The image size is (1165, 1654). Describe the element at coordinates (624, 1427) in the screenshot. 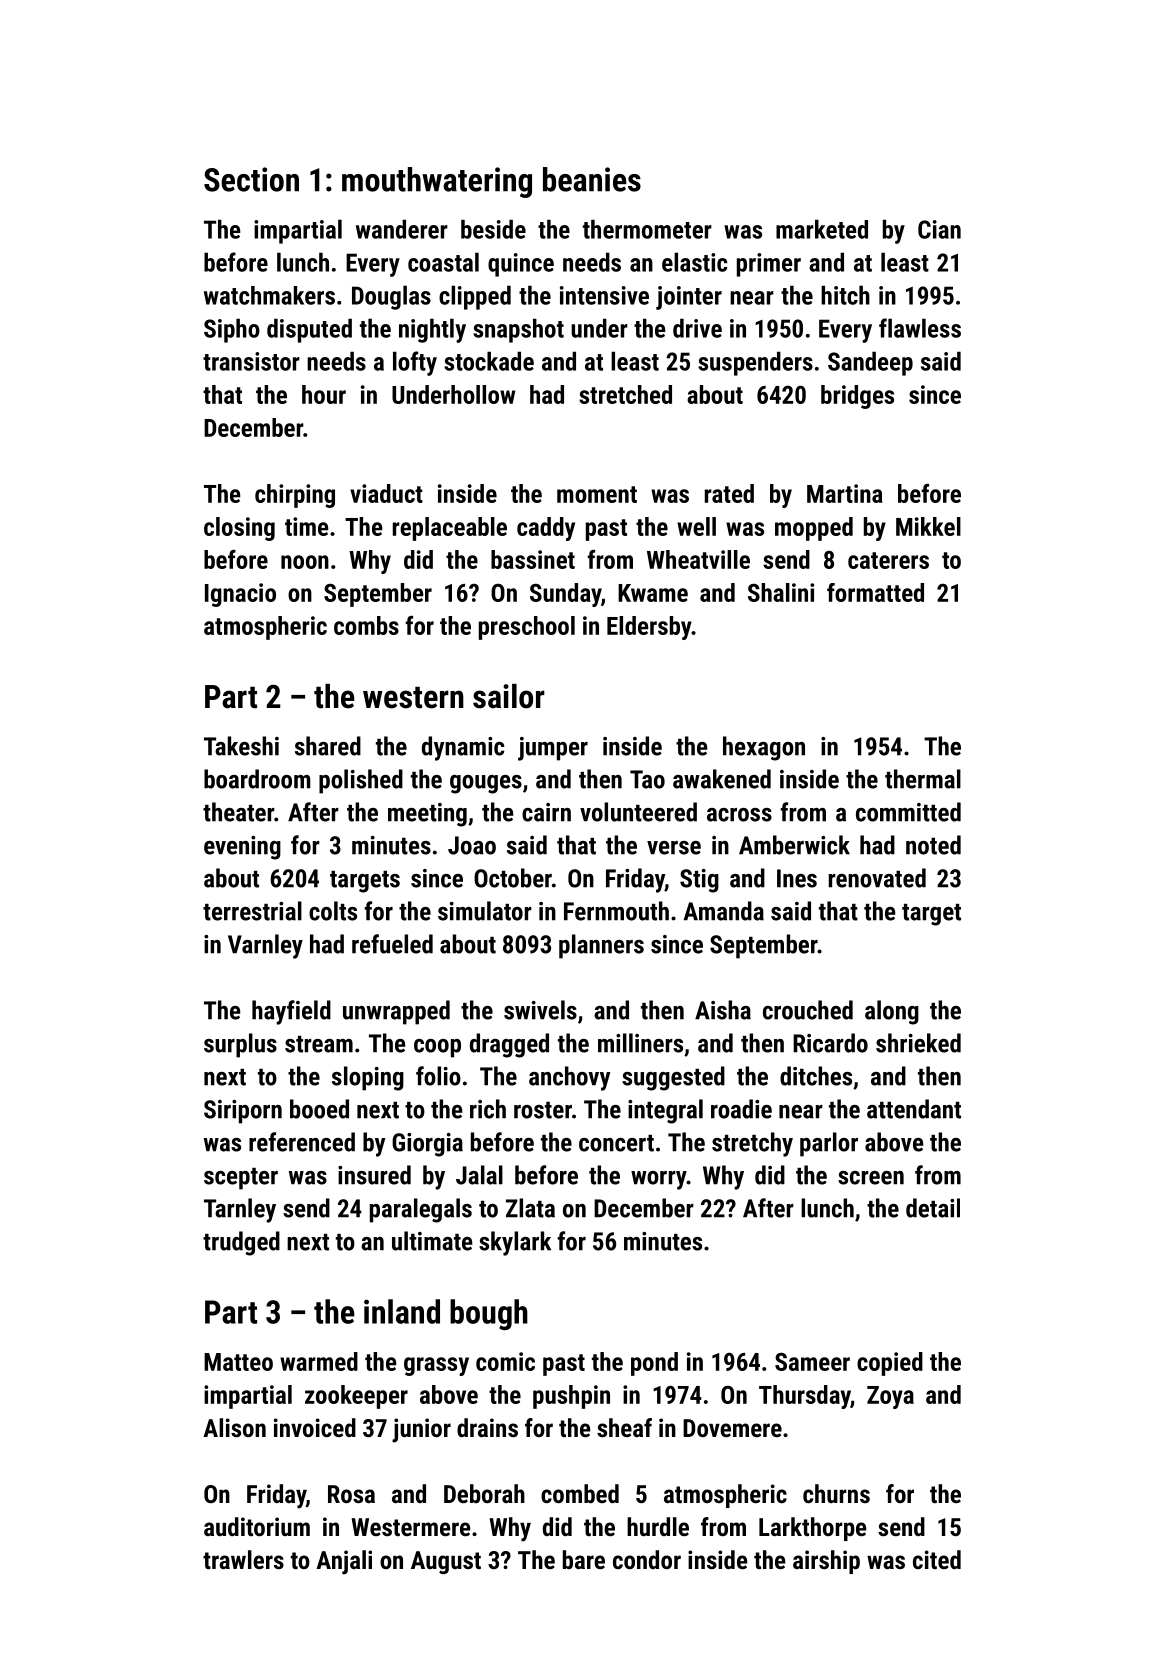

I see `sheaf` at that location.
